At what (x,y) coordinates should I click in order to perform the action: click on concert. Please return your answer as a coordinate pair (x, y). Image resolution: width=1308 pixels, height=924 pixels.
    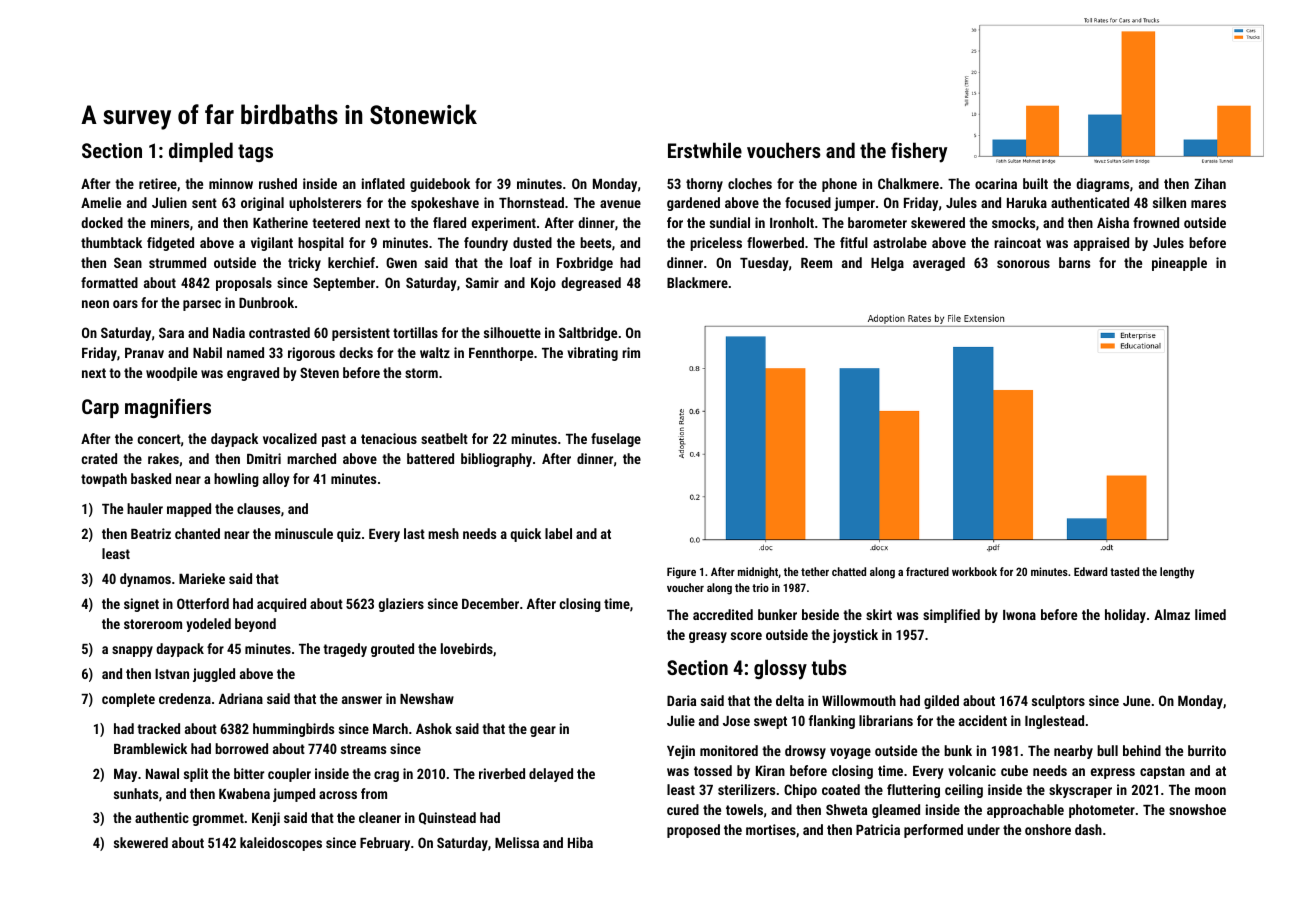
    Looking at the image, I should click on (159, 439).
